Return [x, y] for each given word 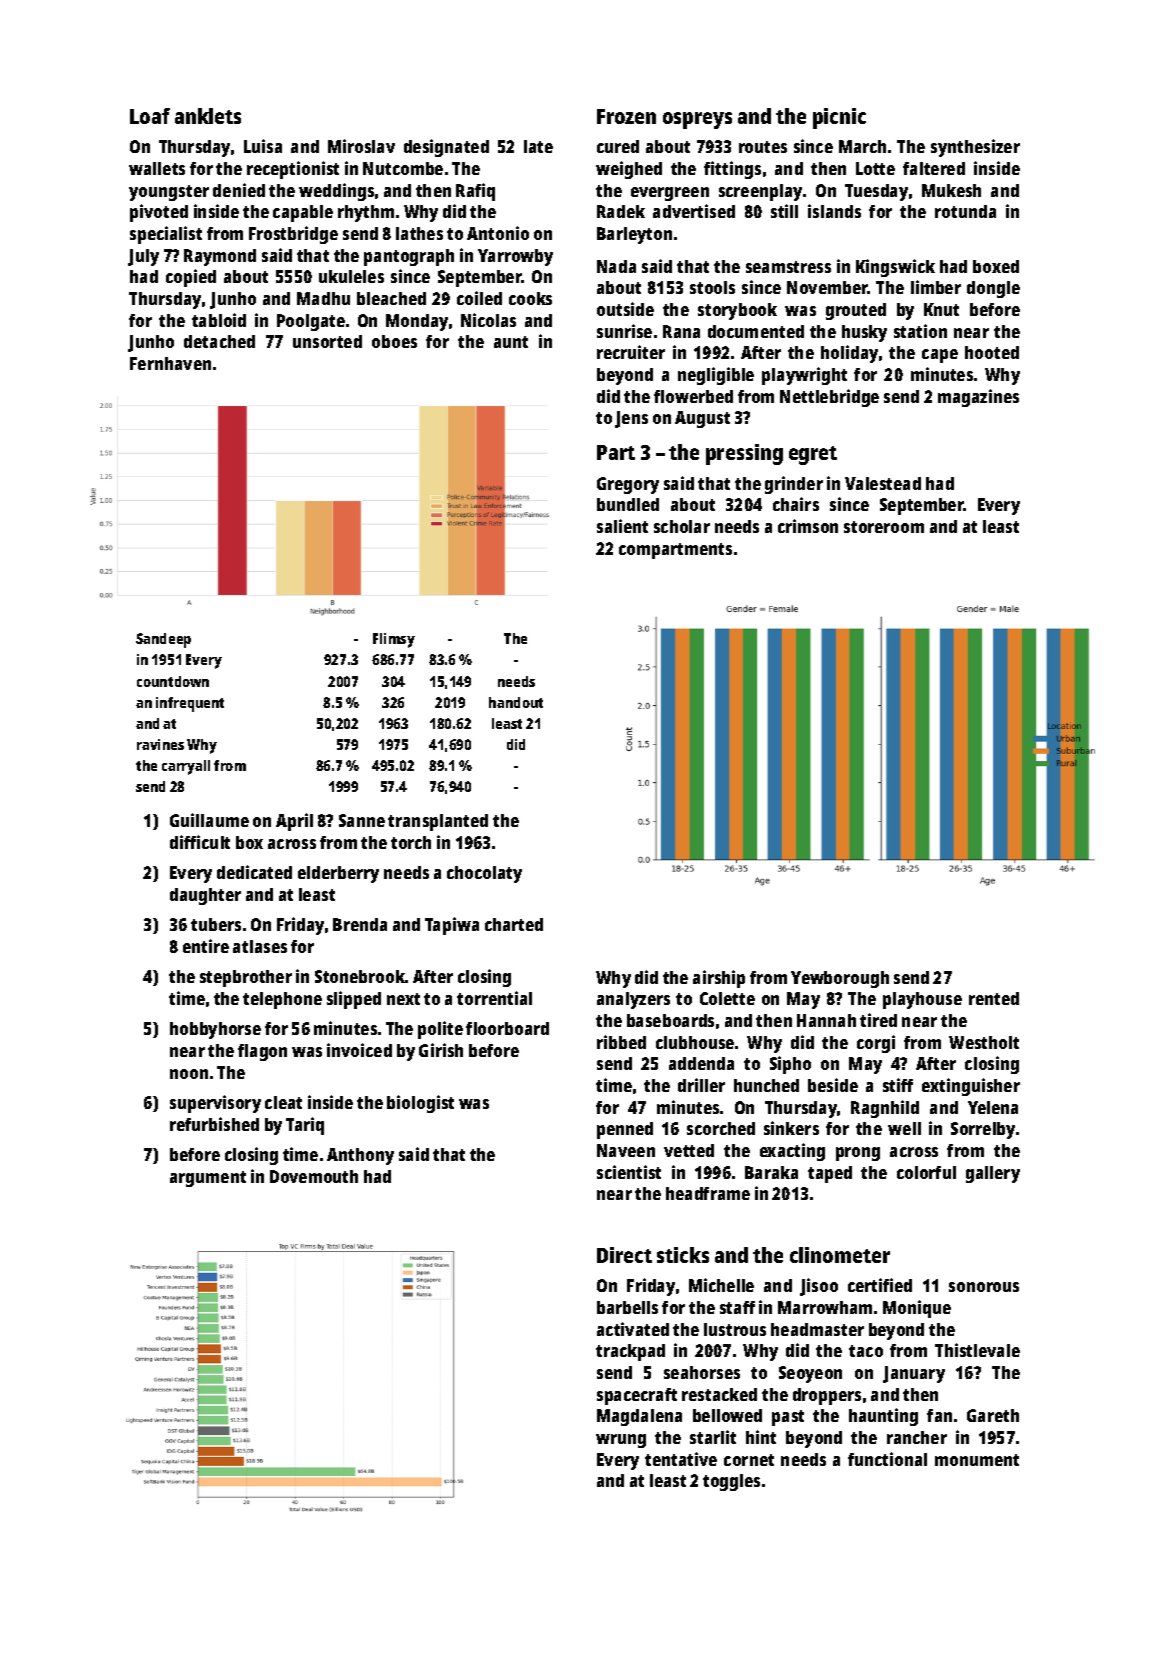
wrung [621, 1441]
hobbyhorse [215, 1030]
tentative [681, 1459]
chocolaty [484, 874]
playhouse [922, 1000]
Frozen [626, 116]
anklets [208, 116]
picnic [839, 118]
